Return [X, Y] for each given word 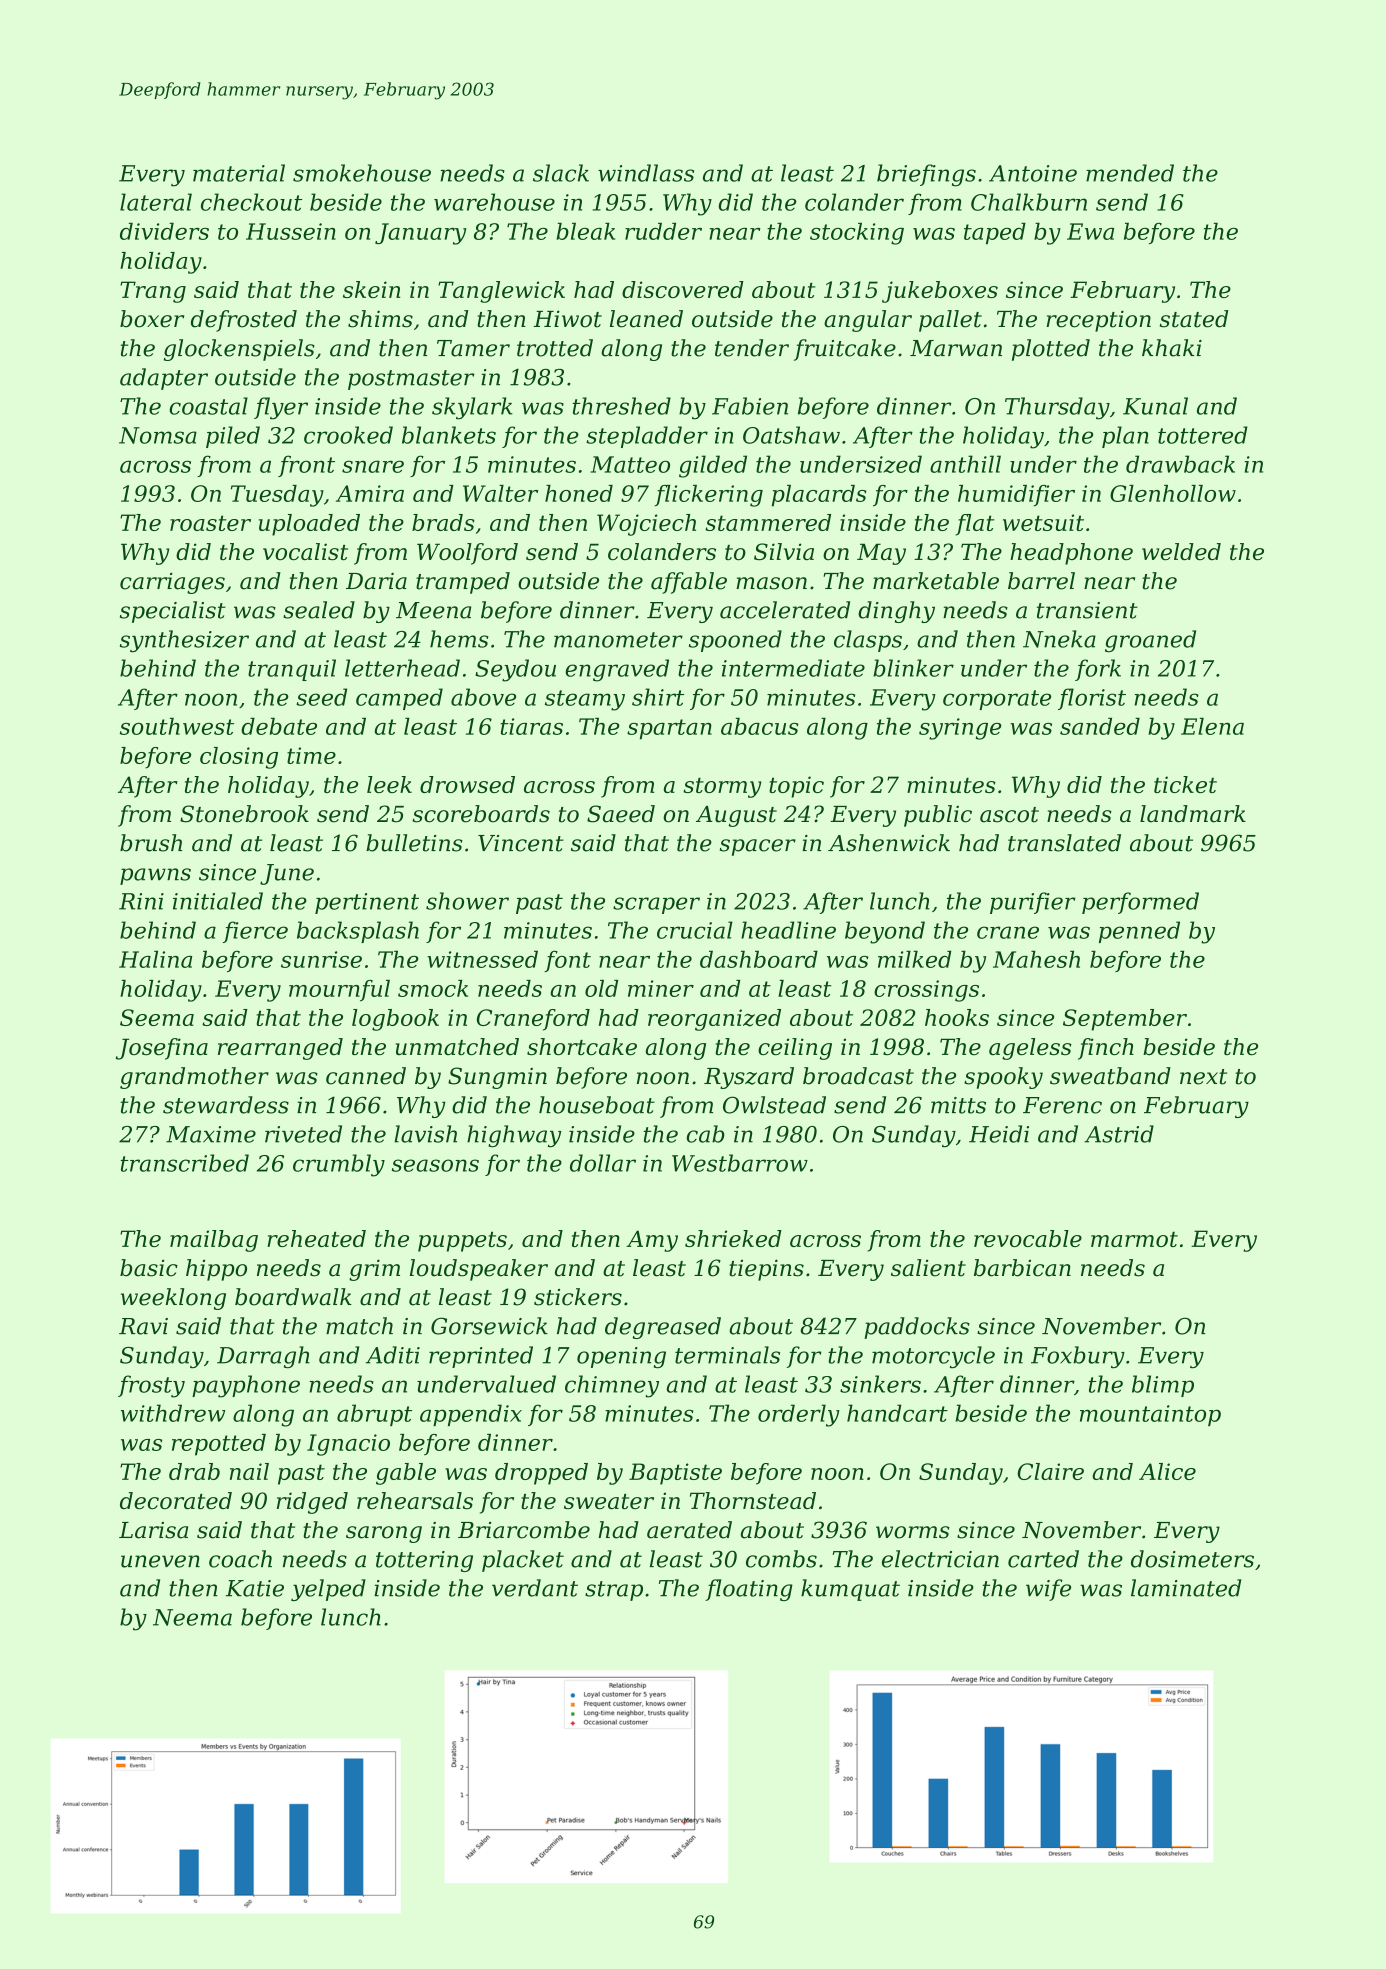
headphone [1071, 554]
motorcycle [933, 1357]
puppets [462, 1242]
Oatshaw [791, 435]
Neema [192, 1617]
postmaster [411, 380]
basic [149, 1268]
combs [781, 1559]
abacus [759, 726]
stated [1194, 319]
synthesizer [184, 641]
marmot [1134, 1239]
